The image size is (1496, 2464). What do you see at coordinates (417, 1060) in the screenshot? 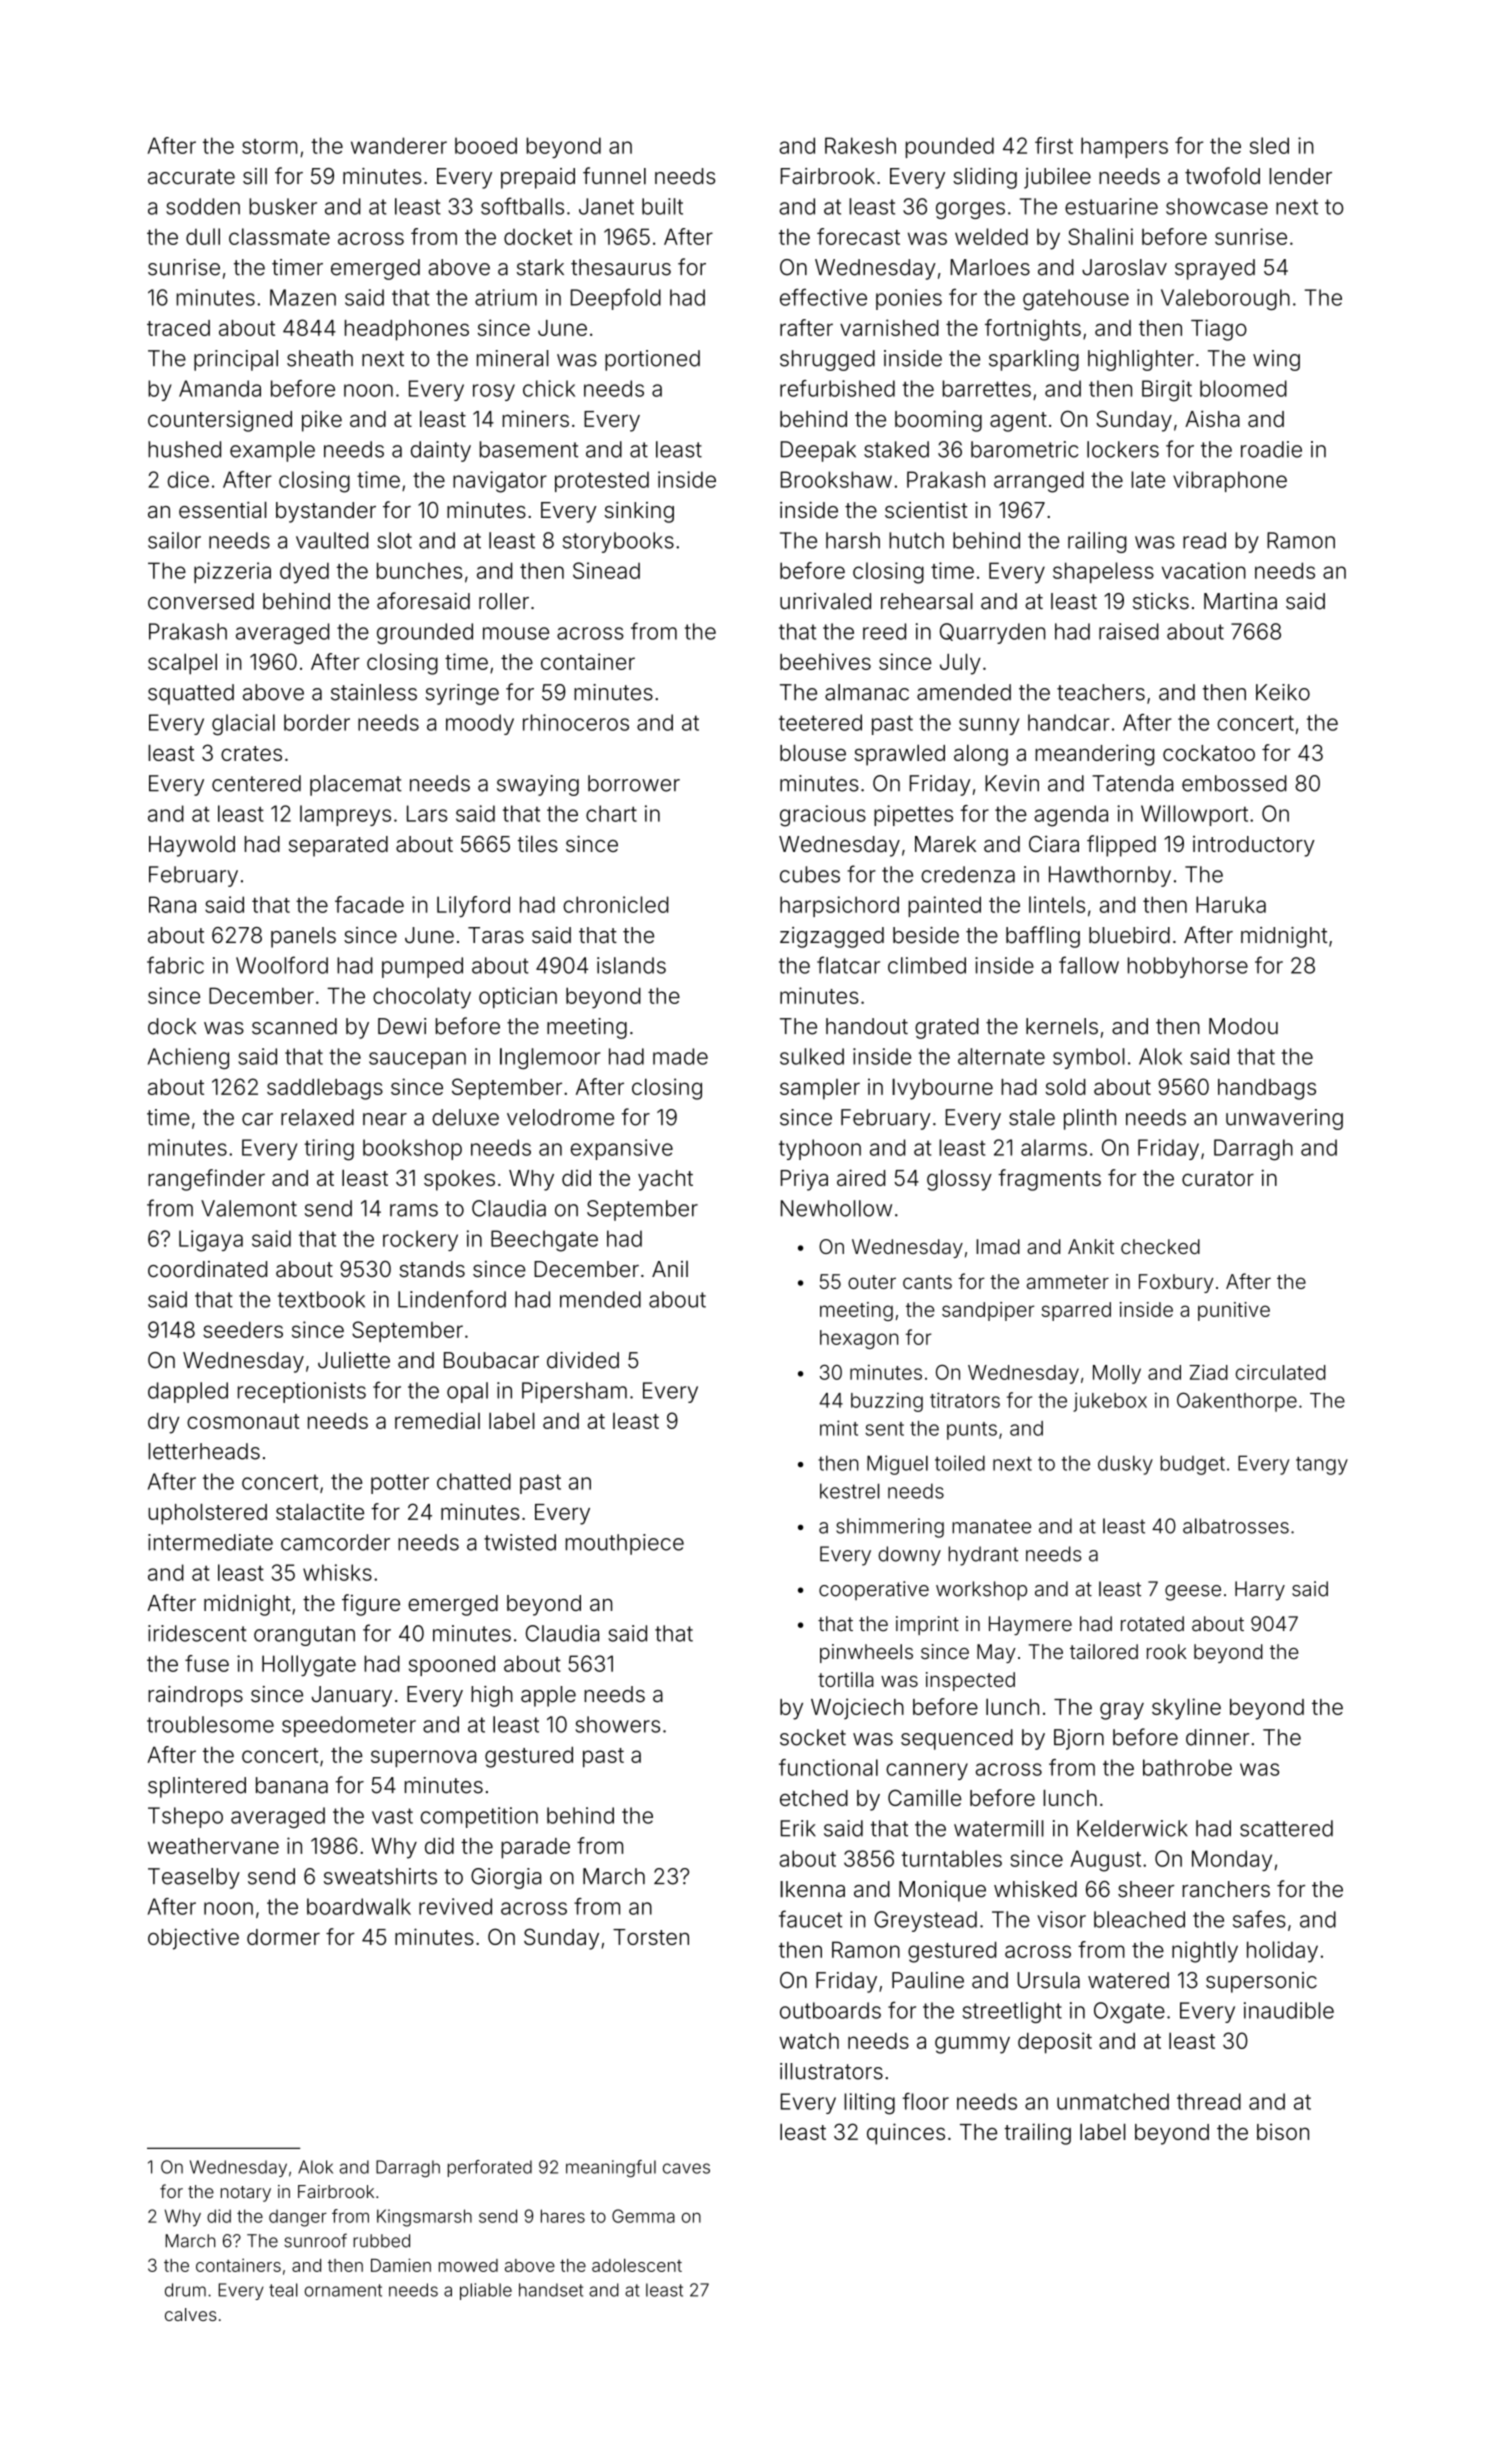
I see `saucepan` at bounding box center [417, 1060].
